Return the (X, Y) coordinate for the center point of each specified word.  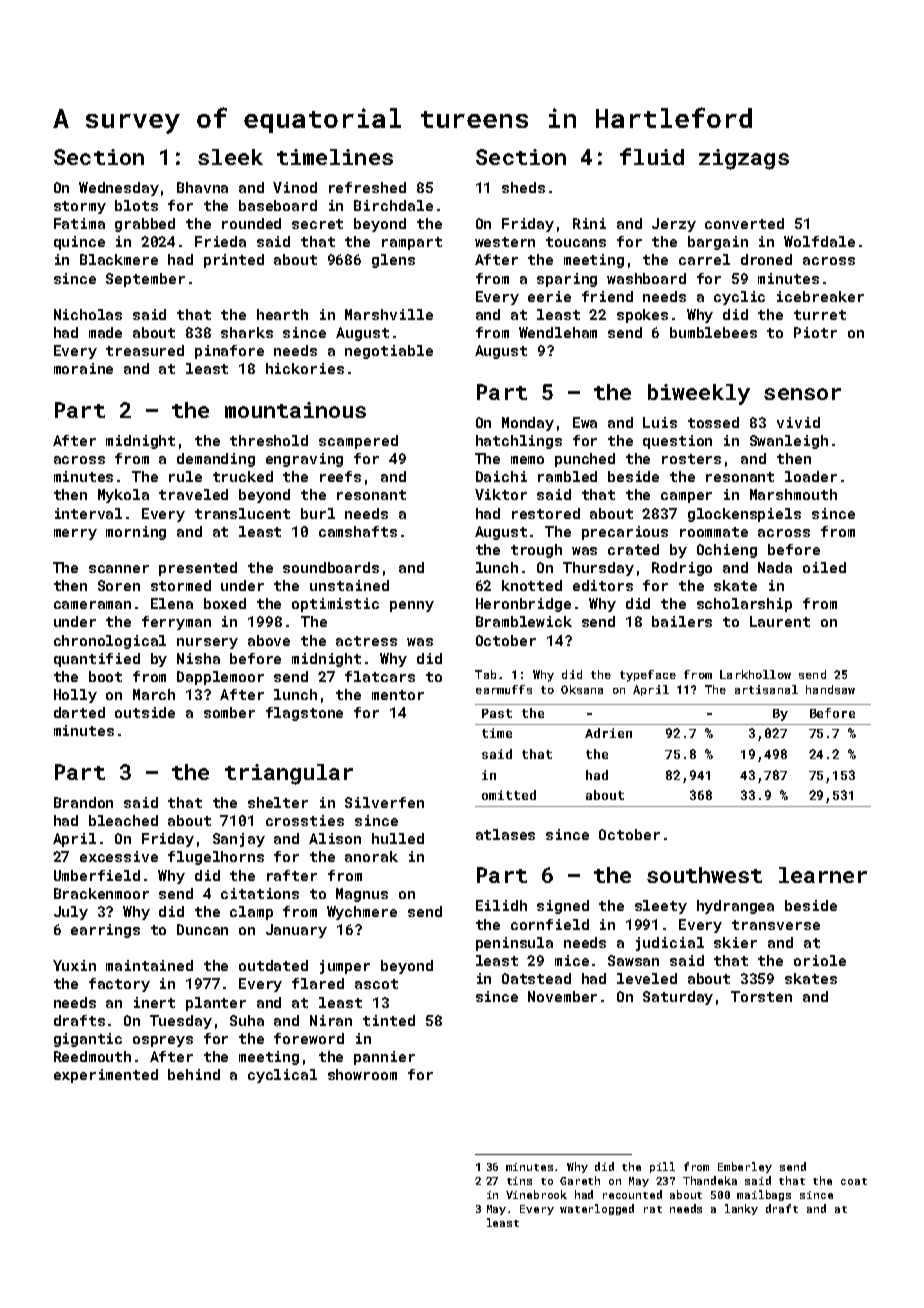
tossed (713, 422)
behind (194, 1074)
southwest (704, 875)
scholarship (744, 605)
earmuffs (504, 689)
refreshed (367, 187)
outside (145, 712)
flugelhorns (216, 858)
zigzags (744, 159)
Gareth (580, 1180)
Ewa (585, 422)
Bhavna (202, 187)
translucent (242, 513)
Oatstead (536, 978)
